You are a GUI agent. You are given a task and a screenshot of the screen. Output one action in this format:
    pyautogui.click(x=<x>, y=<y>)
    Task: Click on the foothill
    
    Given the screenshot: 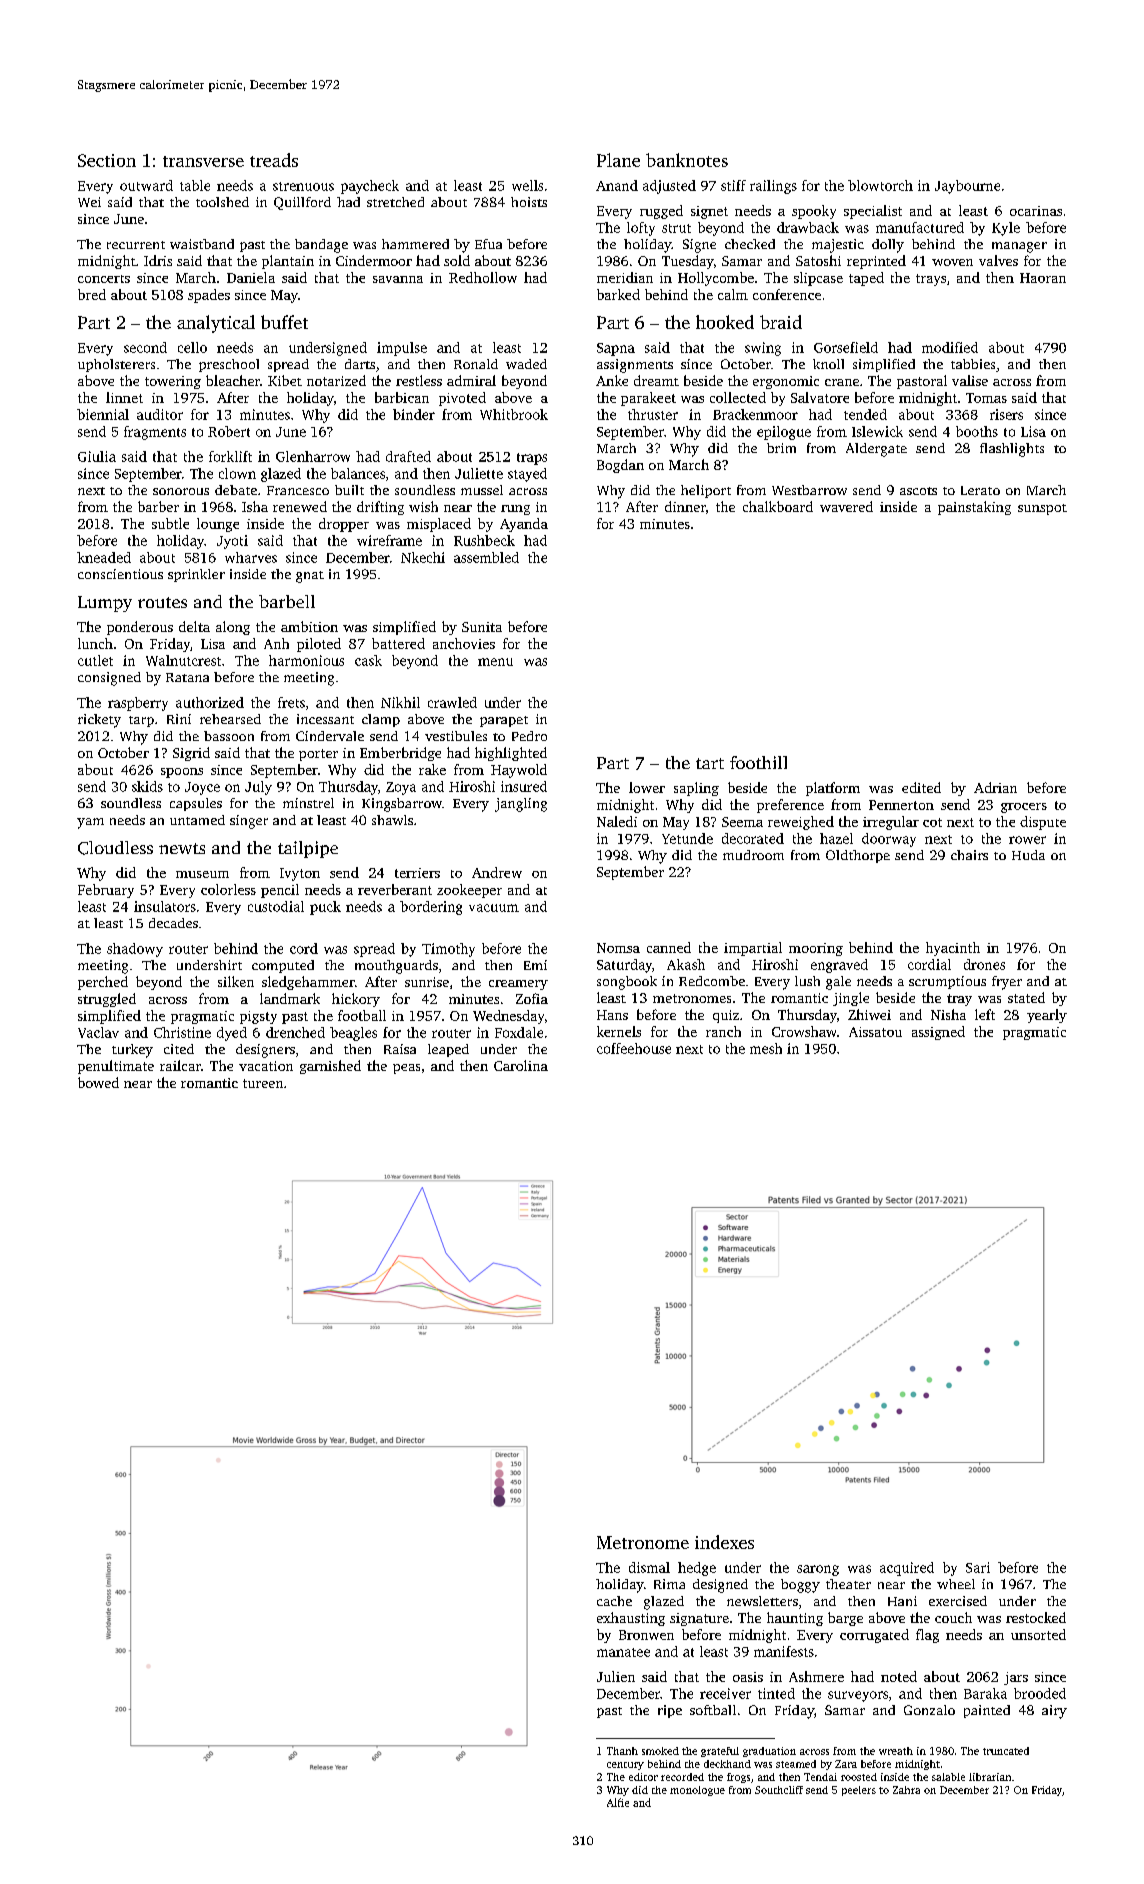 What is the action you would take?
    pyautogui.click(x=758, y=762)
